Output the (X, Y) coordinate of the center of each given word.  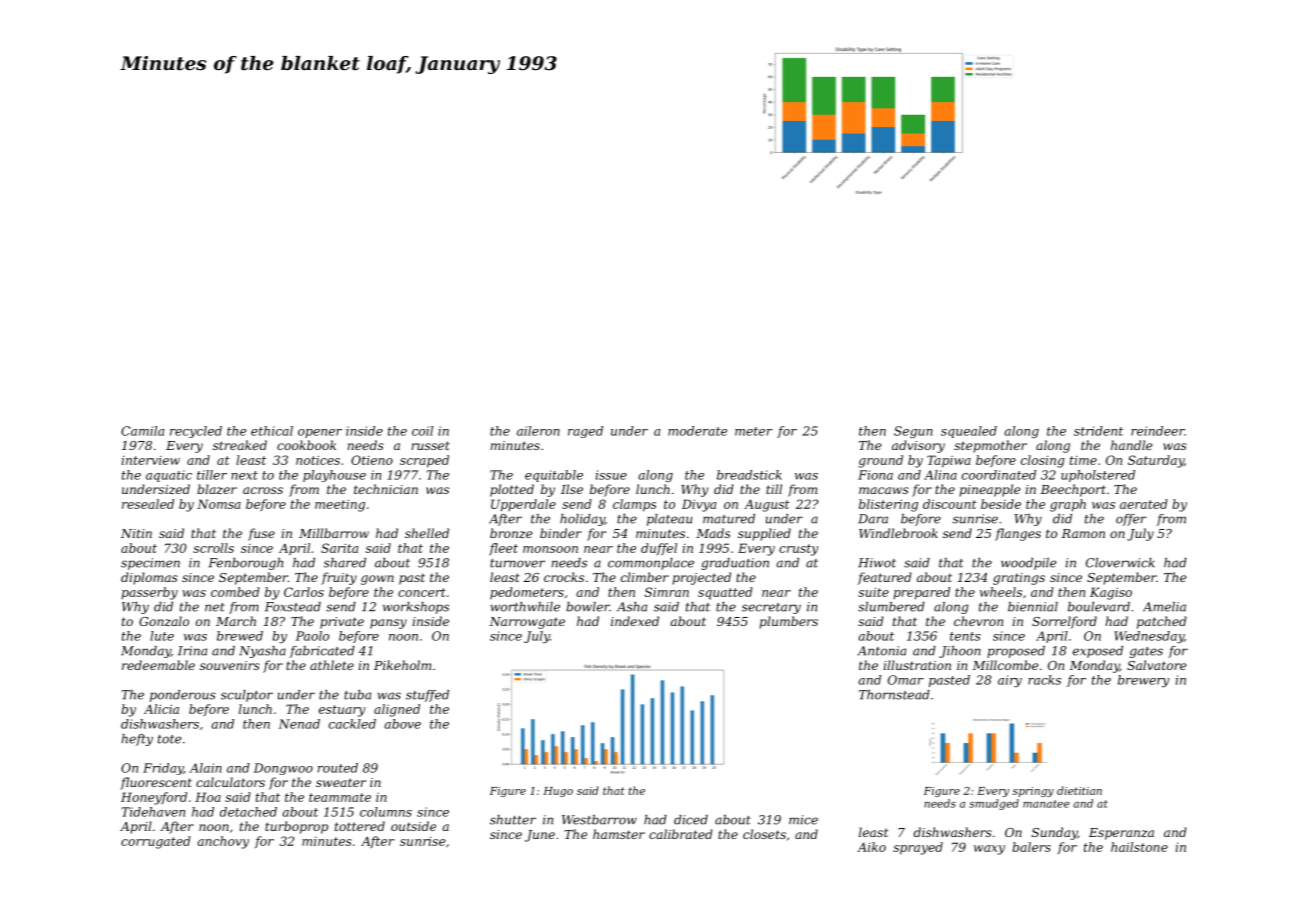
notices (318, 460)
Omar (905, 680)
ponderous (183, 696)
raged (585, 432)
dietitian (1079, 790)
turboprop (296, 827)
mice (803, 820)
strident (1098, 431)
